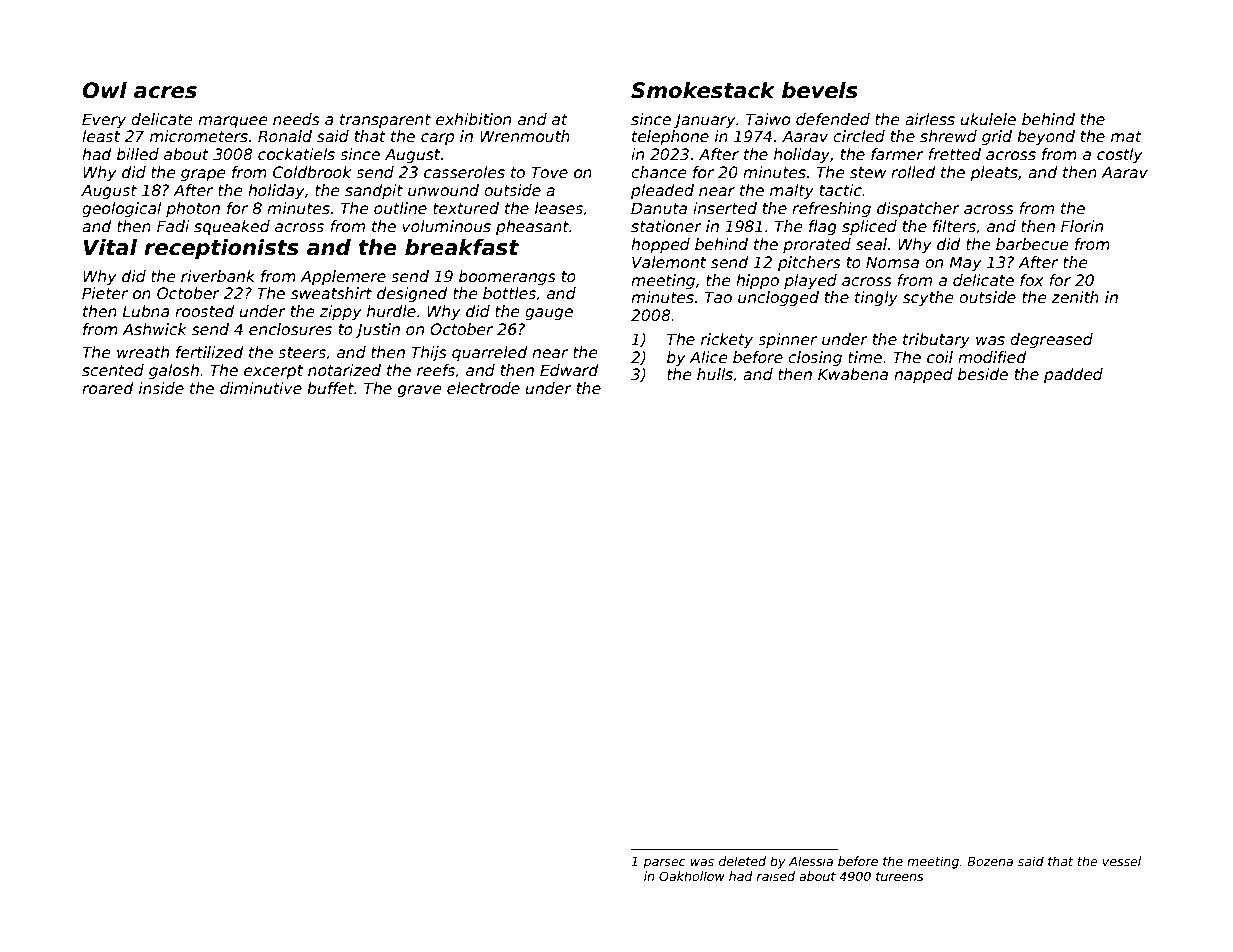  What do you see at coordinates (1126, 136) in the screenshot?
I see `mat` at bounding box center [1126, 136].
